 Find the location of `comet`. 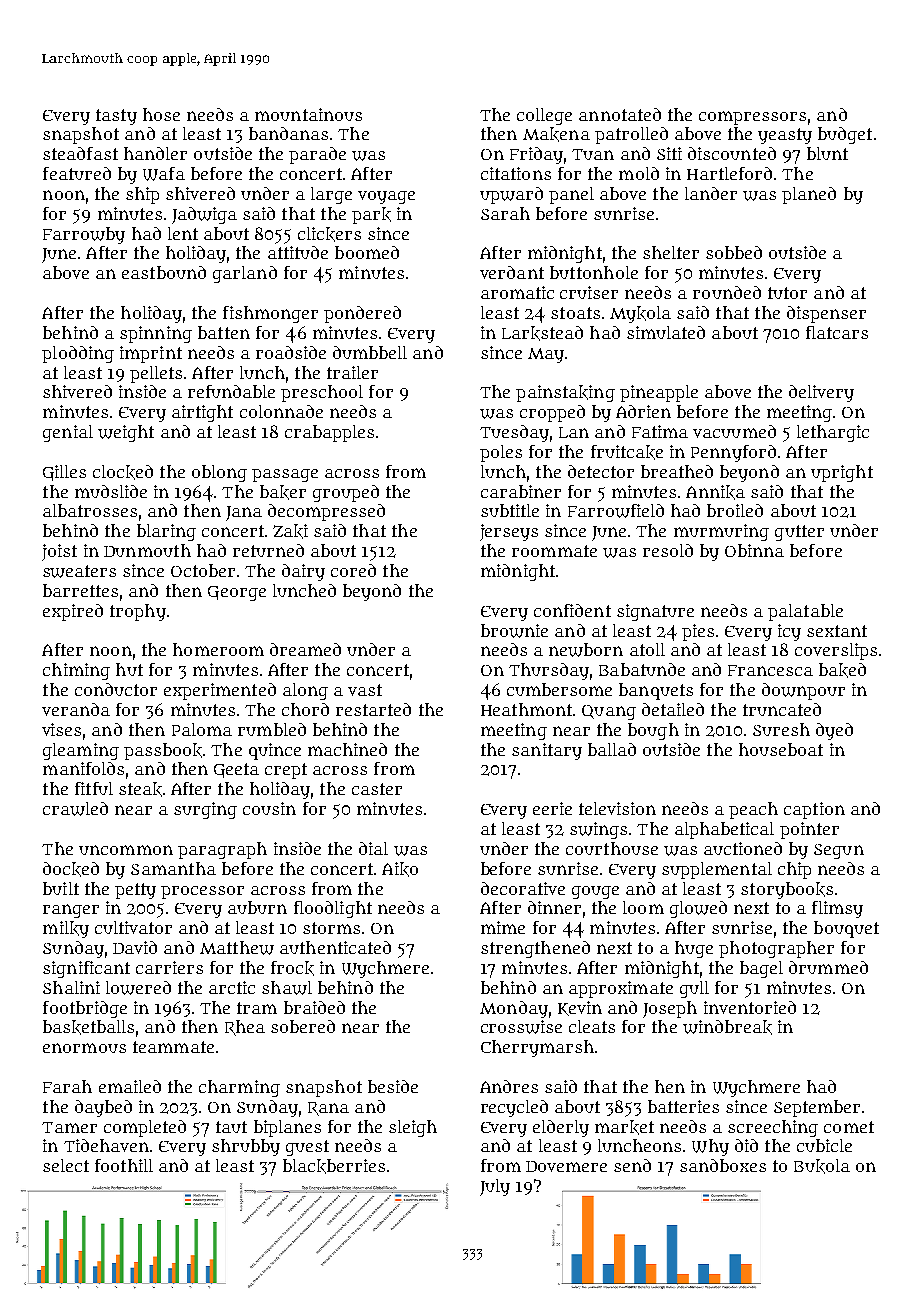

comet is located at coordinates (849, 1127).
